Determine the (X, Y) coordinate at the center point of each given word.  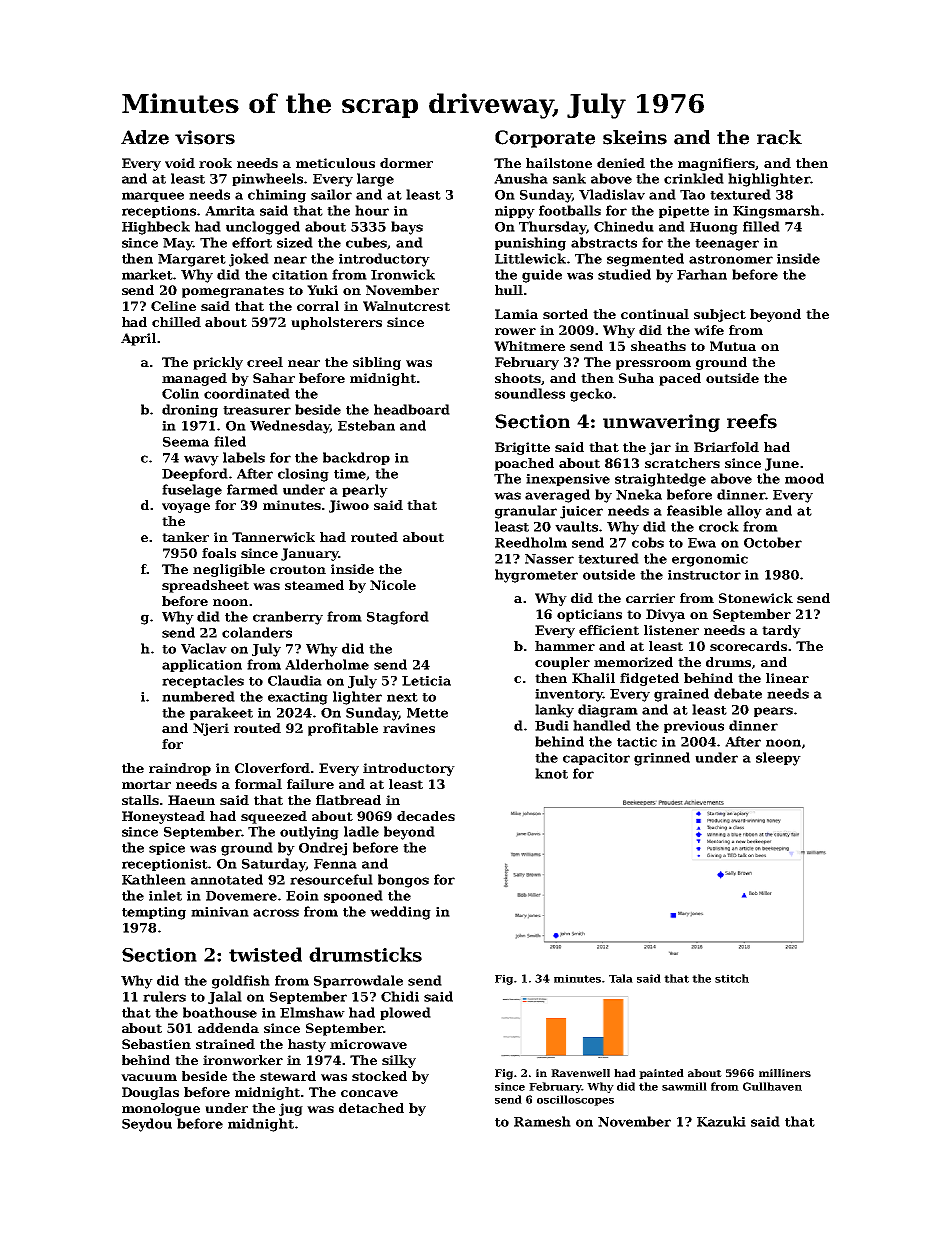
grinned (662, 759)
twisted (265, 954)
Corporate (545, 139)
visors (205, 137)
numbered (198, 696)
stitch (732, 978)
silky (399, 1061)
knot (551, 773)
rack (779, 137)
